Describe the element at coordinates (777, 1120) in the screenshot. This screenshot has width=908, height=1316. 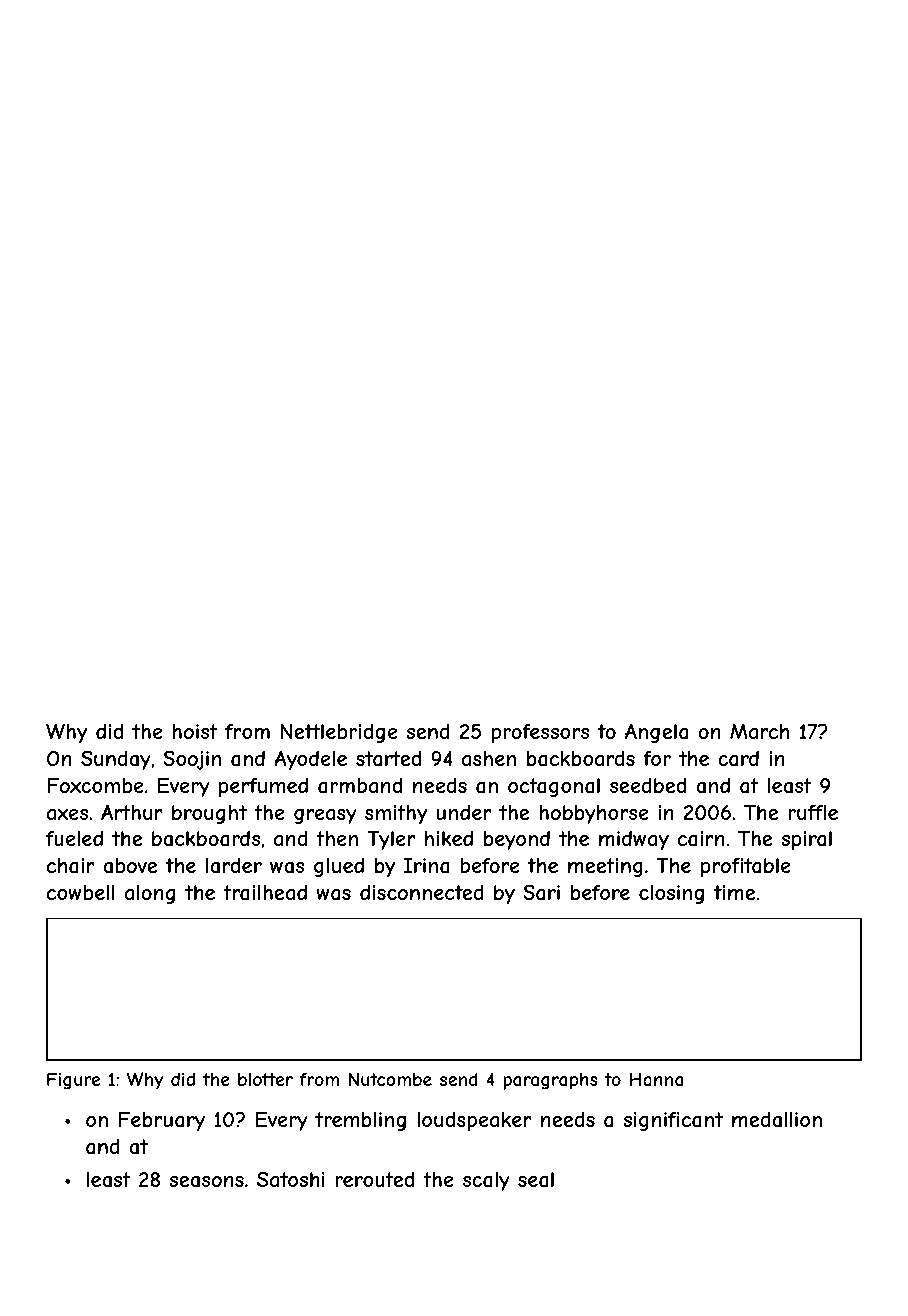
I see `medallion` at that location.
